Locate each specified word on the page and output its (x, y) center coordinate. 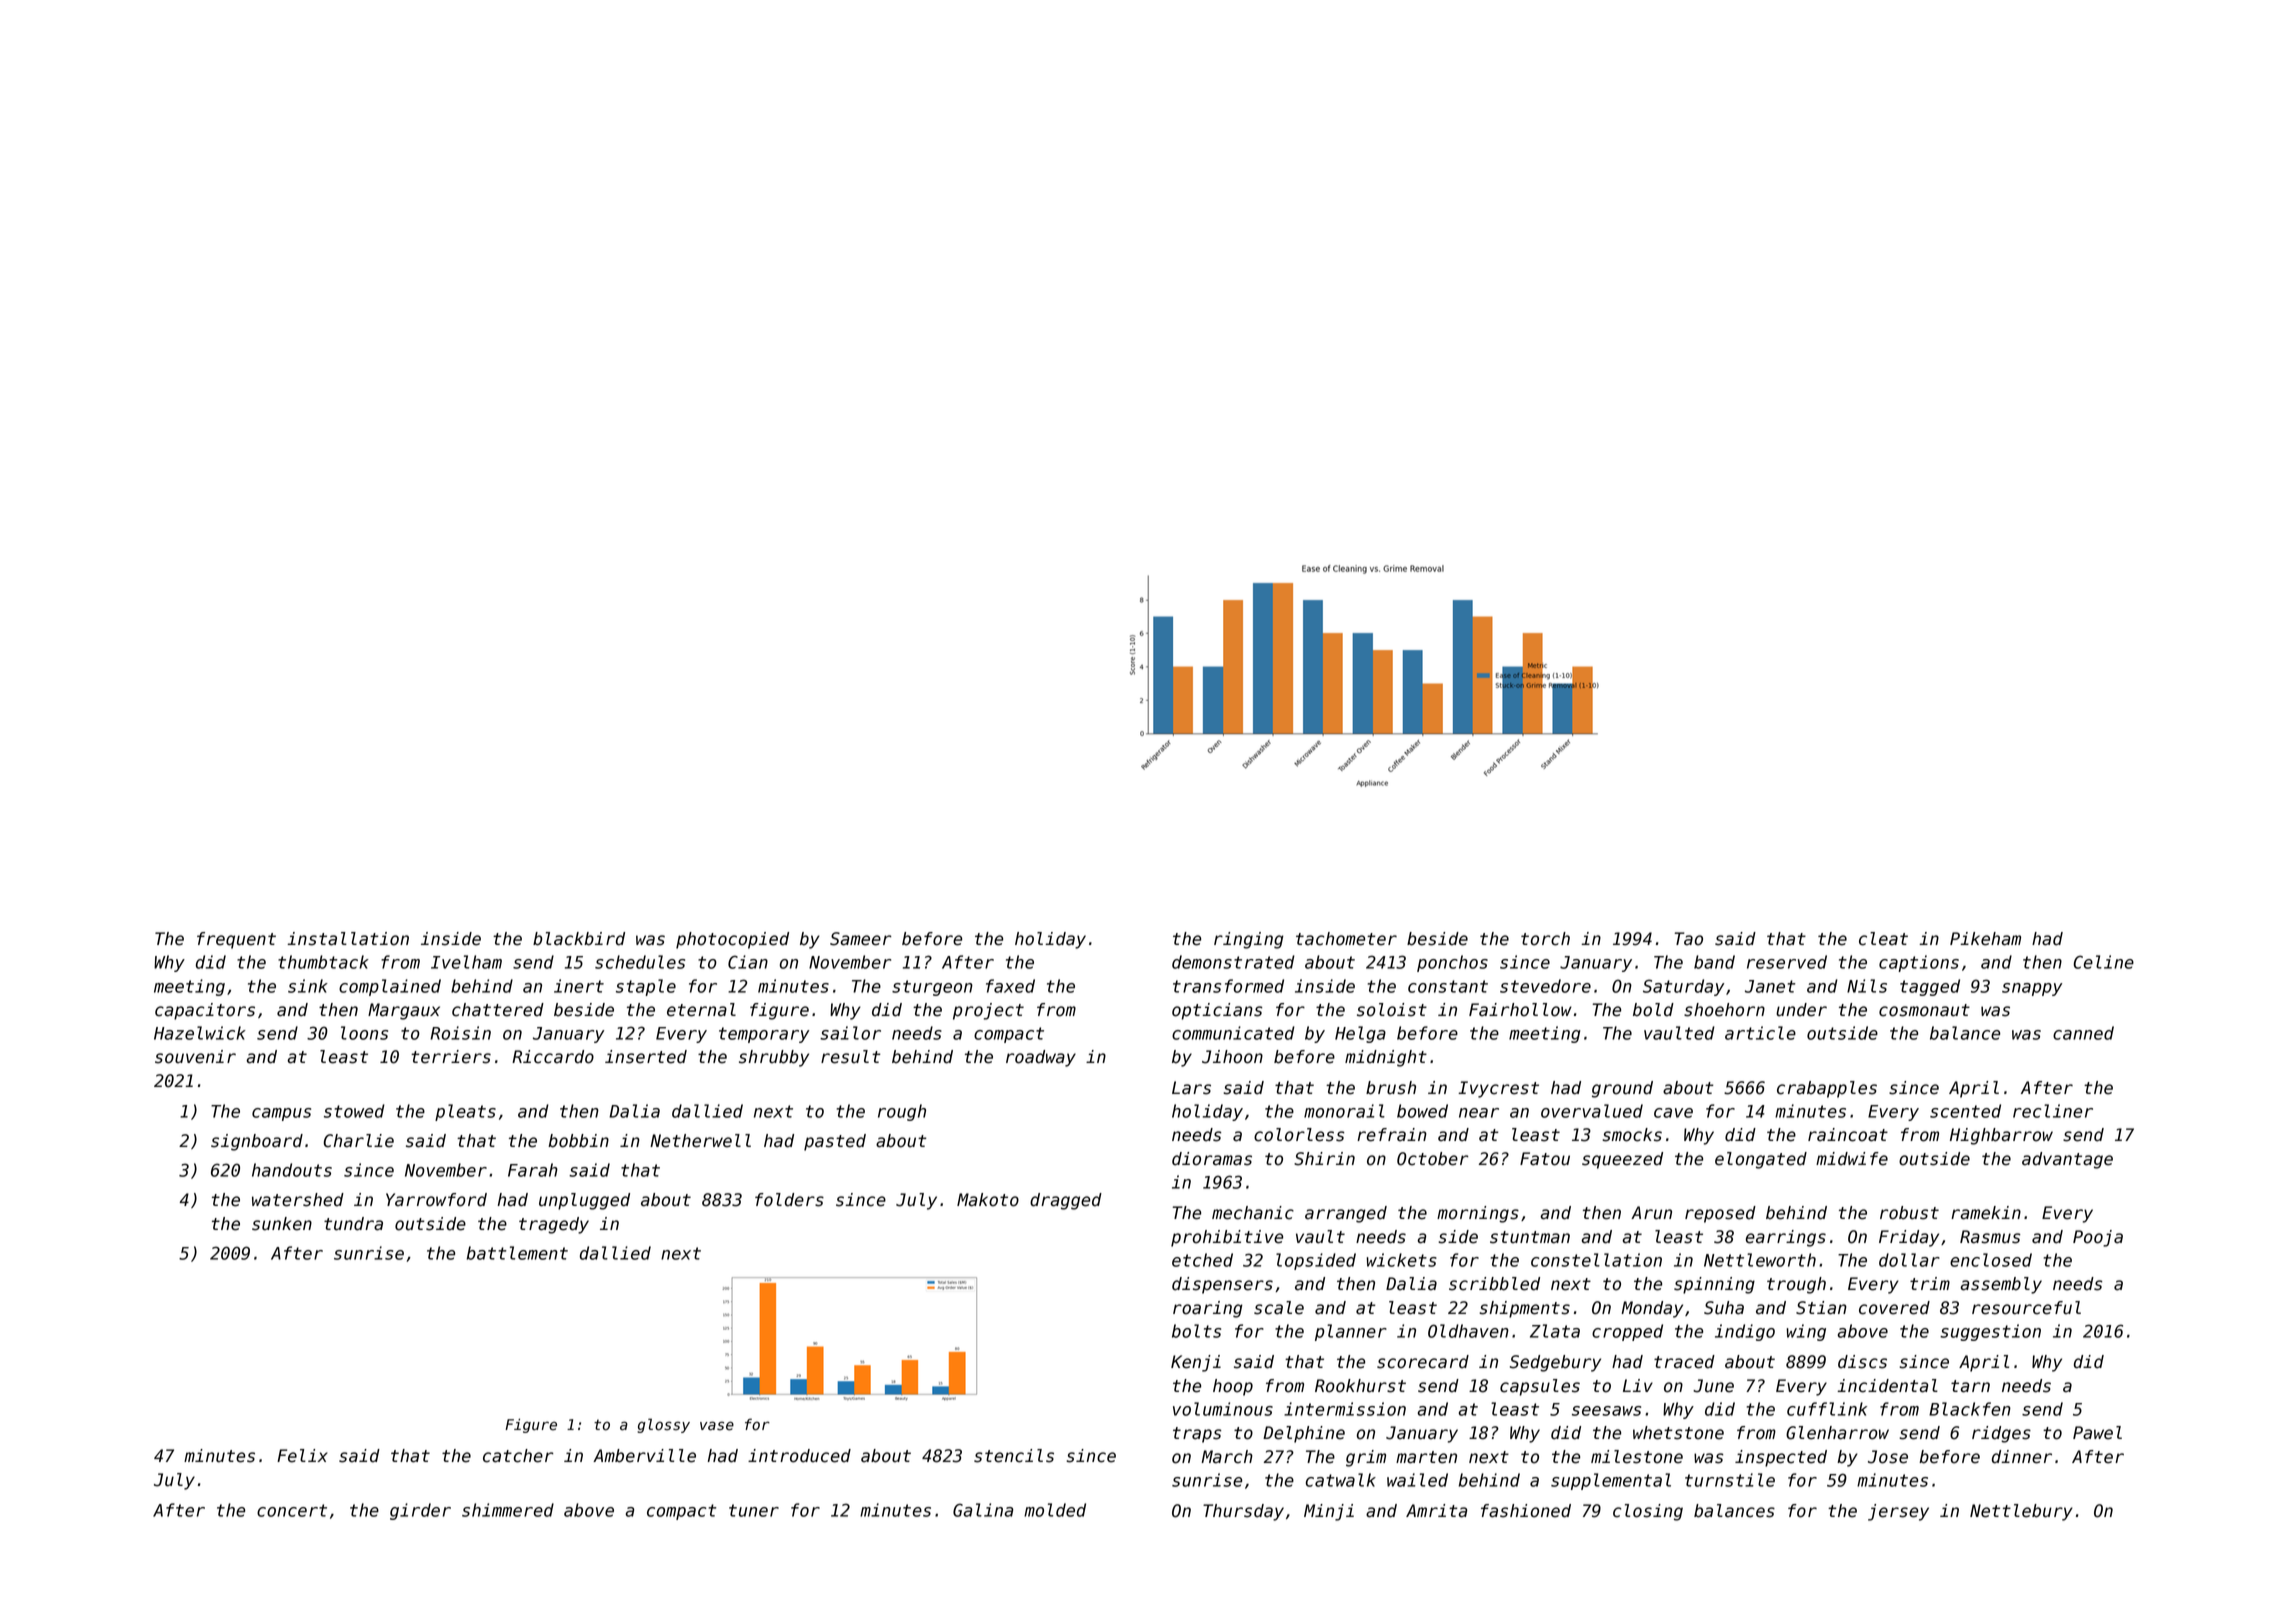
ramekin (1986, 1213)
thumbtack (323, 962)
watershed (298, 1200)
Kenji (1196, 1363)
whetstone (1678, 1433)
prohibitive (1227, 1238)
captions (1919, 963)
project (988, 1011)
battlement (517, 1253)
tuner (754, 1510)
